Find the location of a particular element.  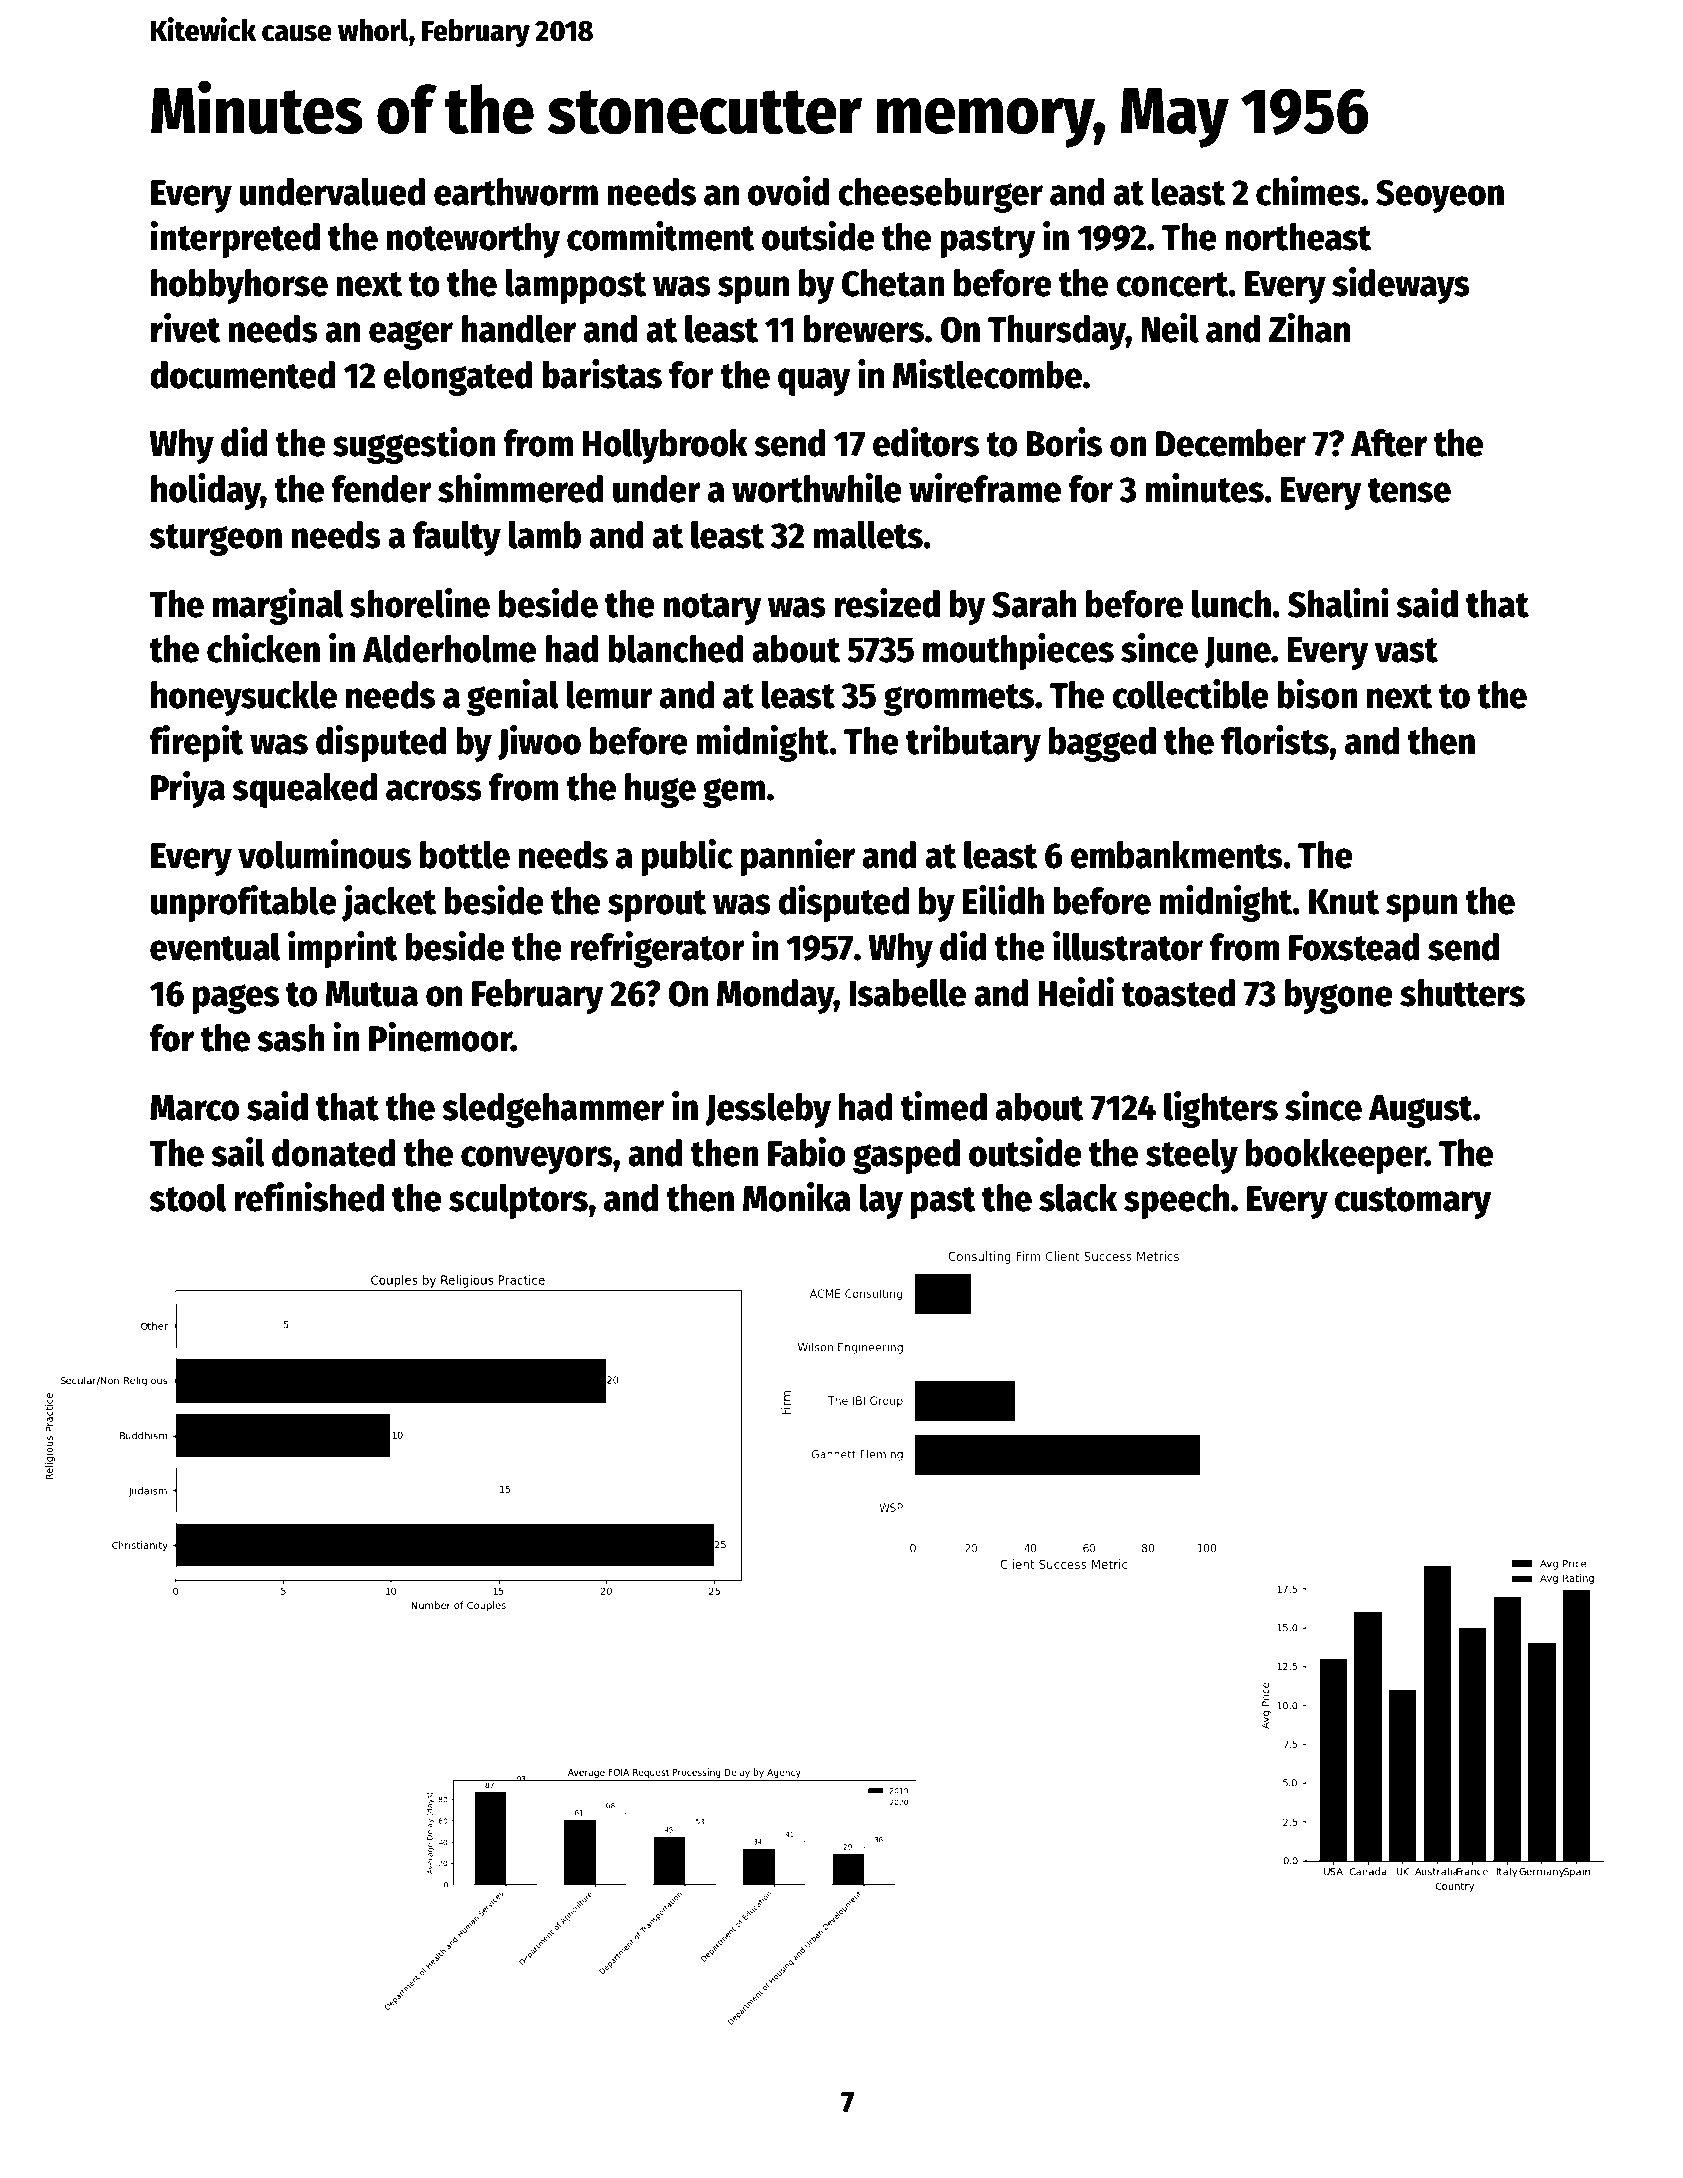

bottle is located at coordinates (465, 855).
